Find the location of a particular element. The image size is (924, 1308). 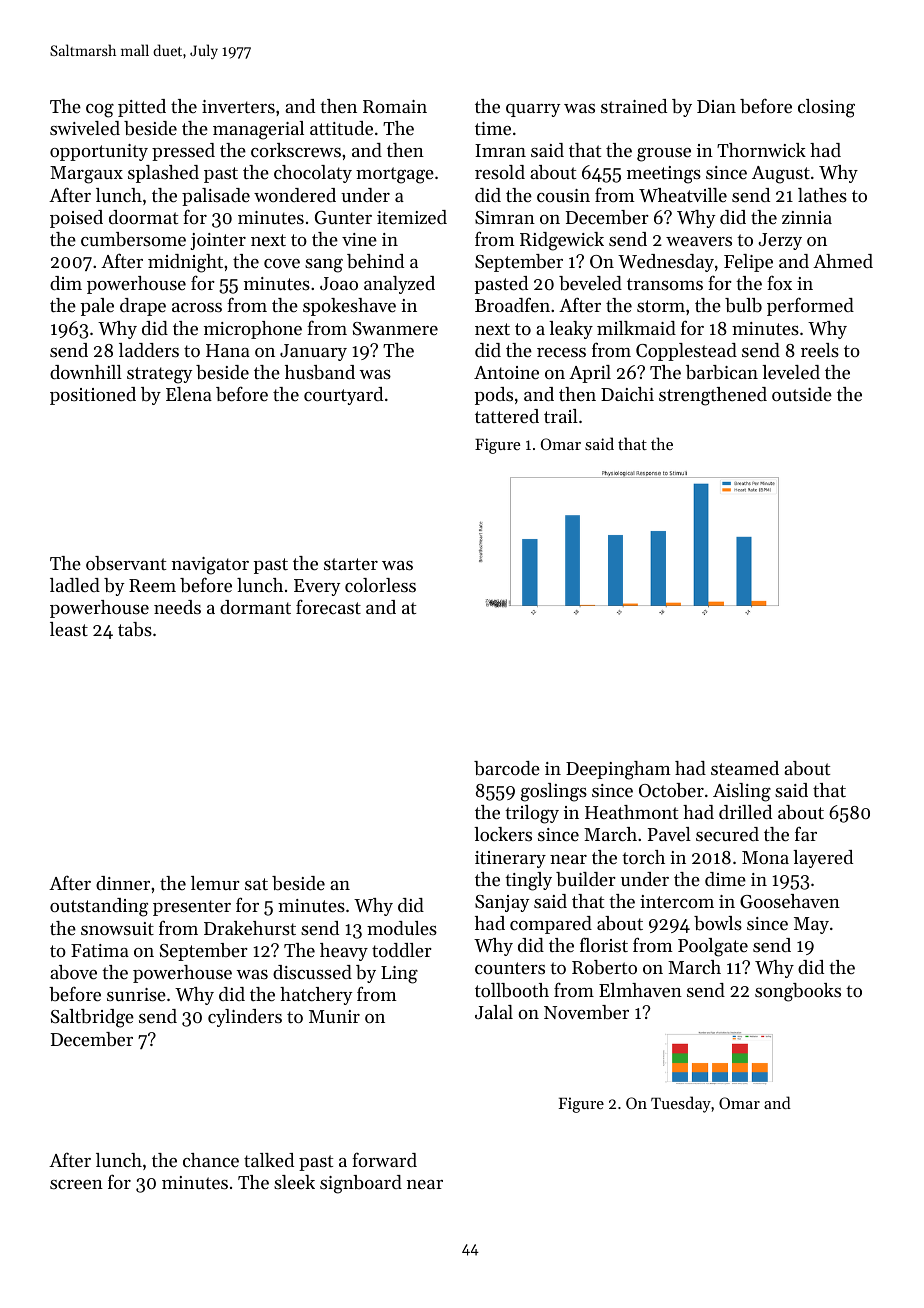

forecast is located at coordinates (328, 606).
